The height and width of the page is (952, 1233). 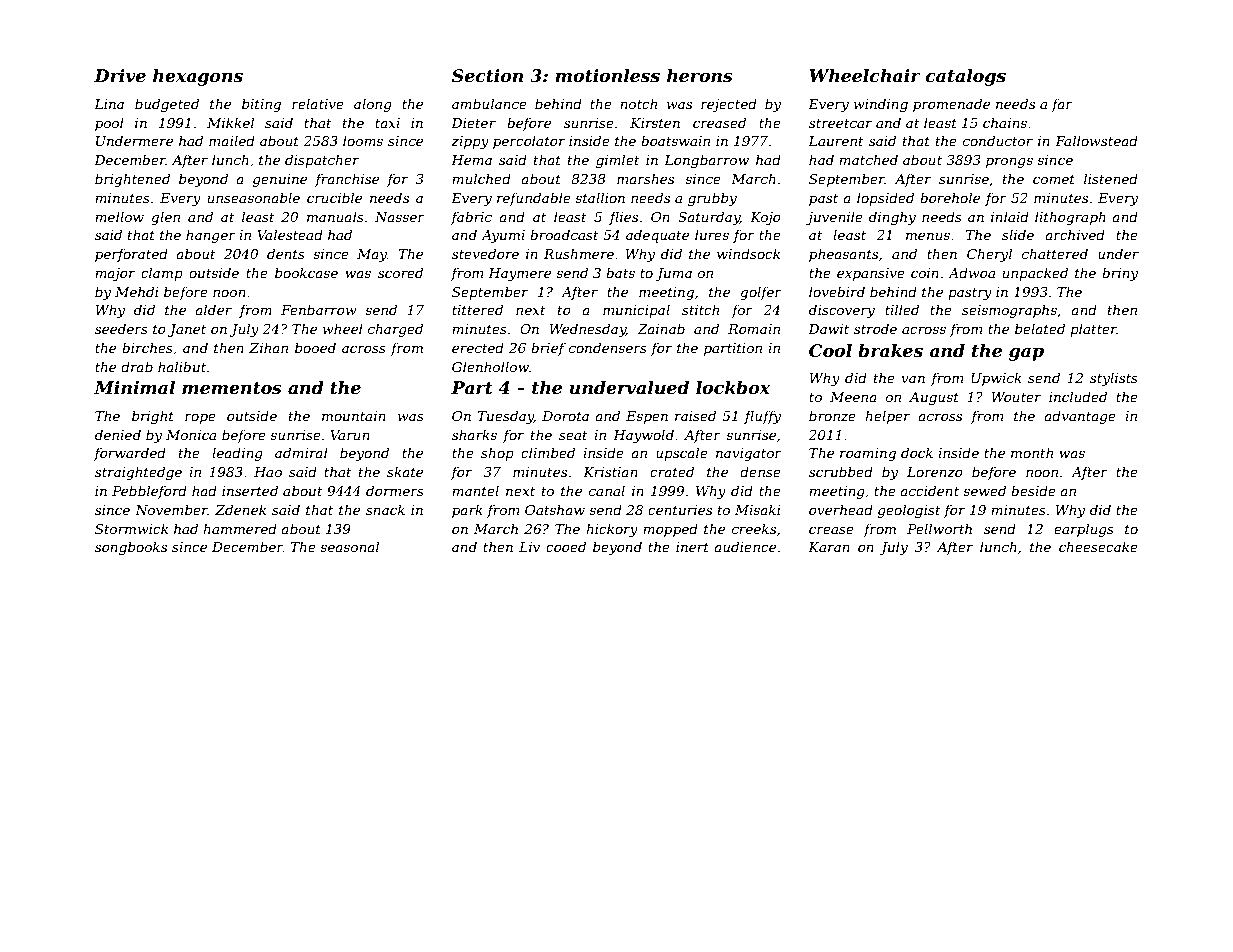 What do you see at coordinates (232, 140) in the page?
I see `mailed` at bounding box center [232, 140].
